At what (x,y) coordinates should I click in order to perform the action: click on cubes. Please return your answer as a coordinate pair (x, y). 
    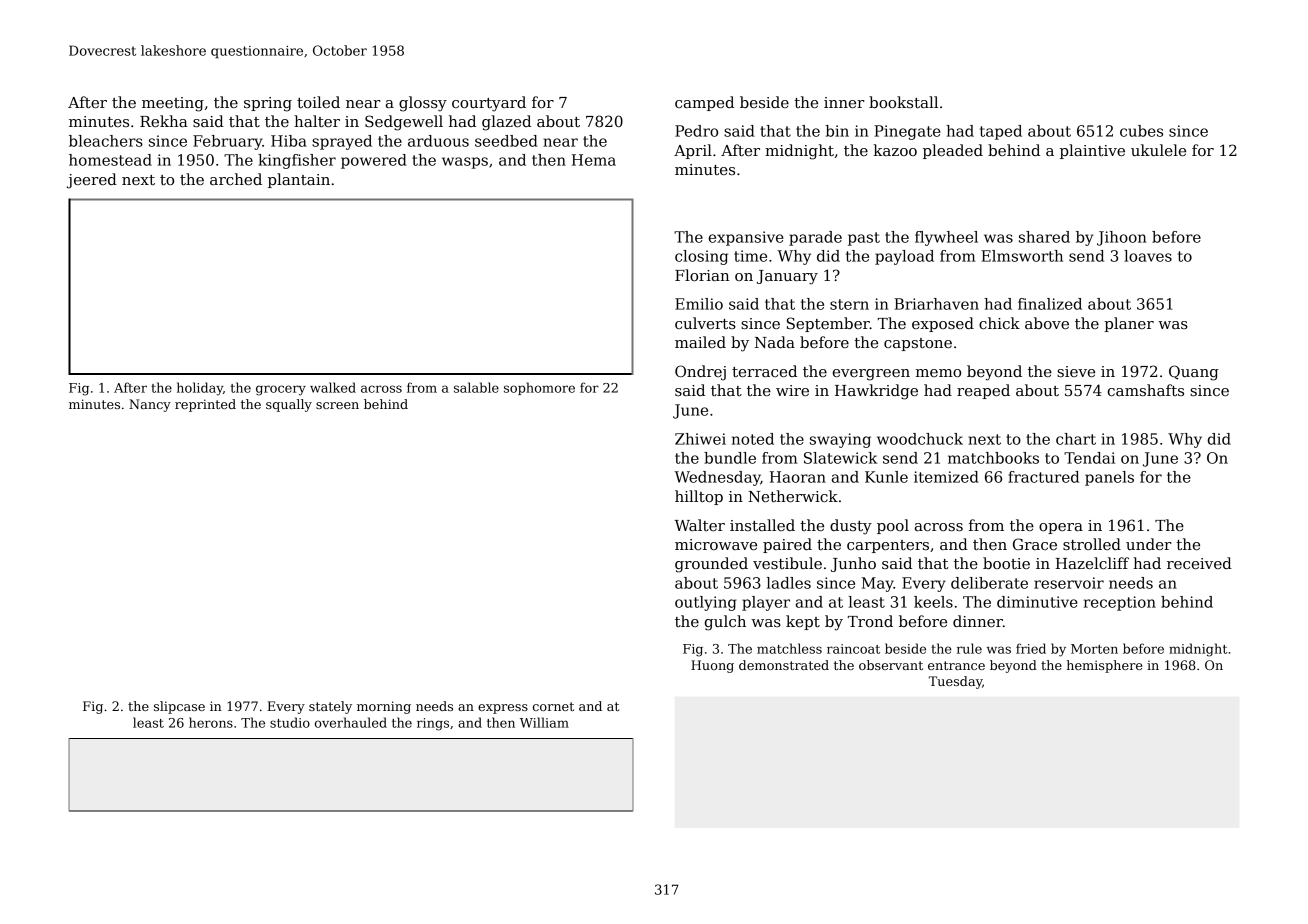
    Looking at the image, I should click on (1141, 131).
